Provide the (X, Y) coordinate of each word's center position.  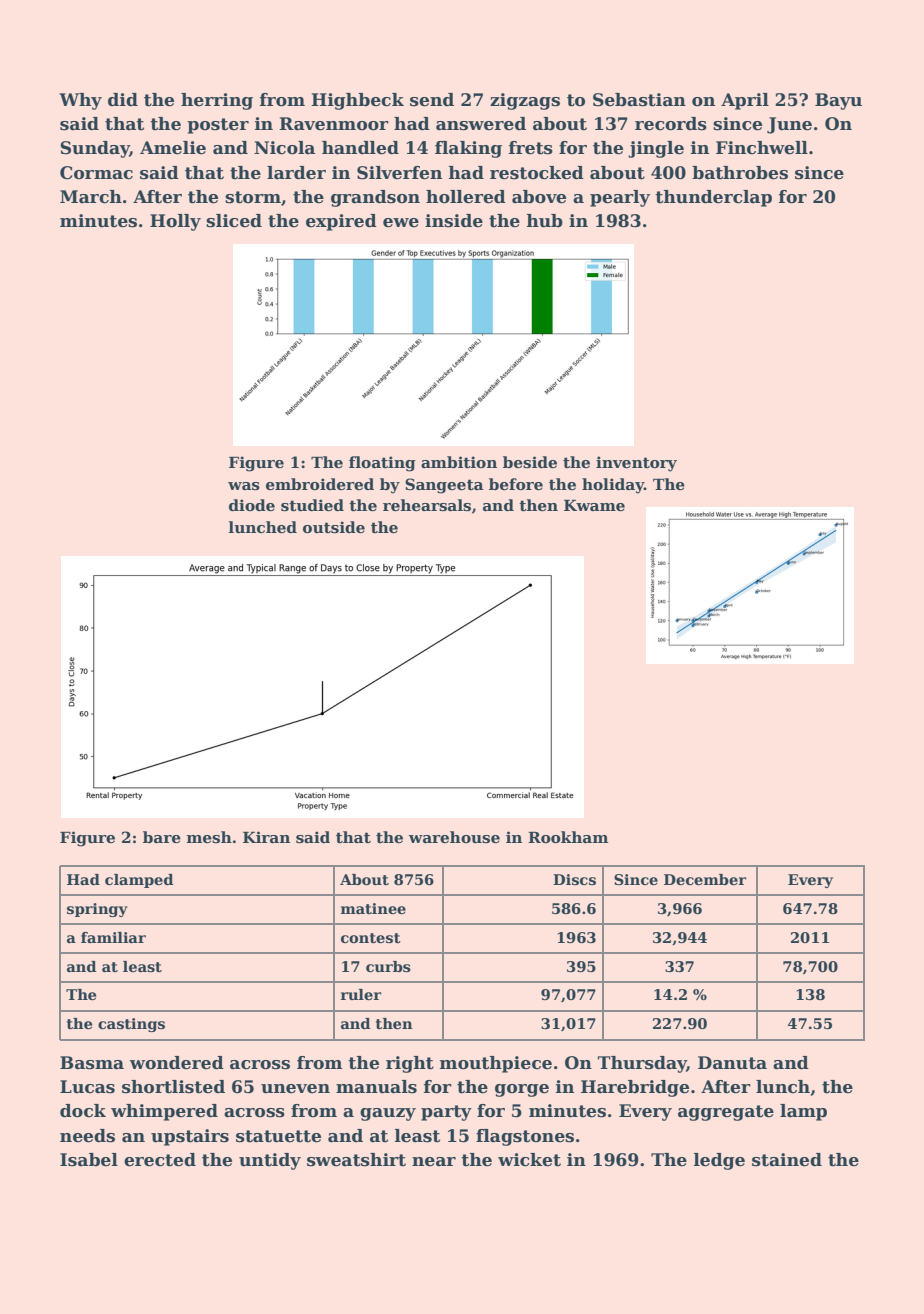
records (671, 124)
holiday (613, 486)
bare (162, 837)
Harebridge (635, 1088)
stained (787, 1160)
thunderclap (713, 198)
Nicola (284, 148)
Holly (175, 222)
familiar (113, 937)
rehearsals (427, 505)
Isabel (89, 1160)
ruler (361, 994)
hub (545, 221)
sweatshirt (356, 1160)
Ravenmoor (334, 124)
